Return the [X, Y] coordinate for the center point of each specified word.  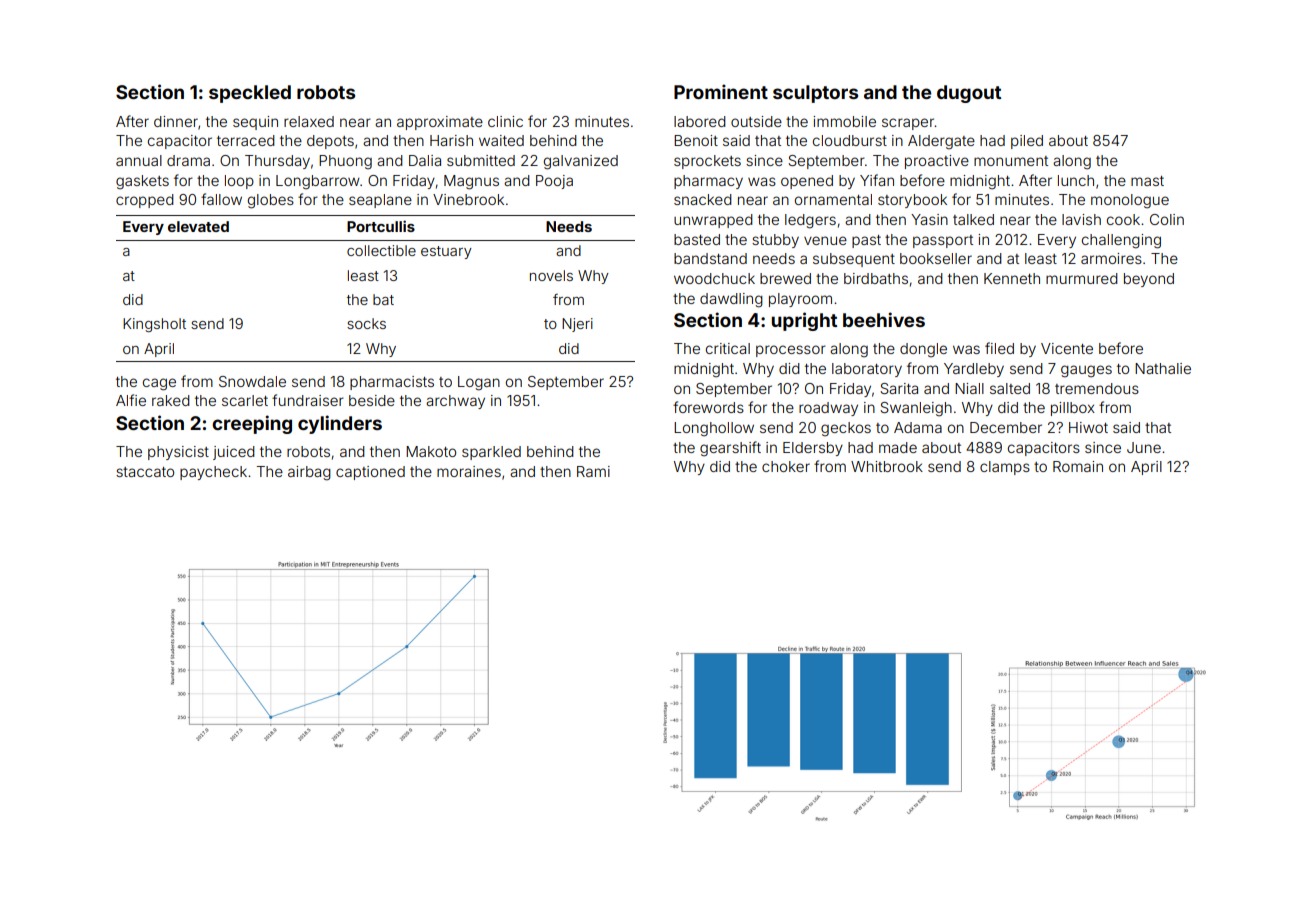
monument [1011, 161]
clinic [505, 121]
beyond [1149, 280]
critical [728, 348]
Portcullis [381, 226]
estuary [446, 252]
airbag [309, 473]
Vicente [1067, 348]
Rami [593, 471]
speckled [250, 94]
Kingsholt [154, 325]
